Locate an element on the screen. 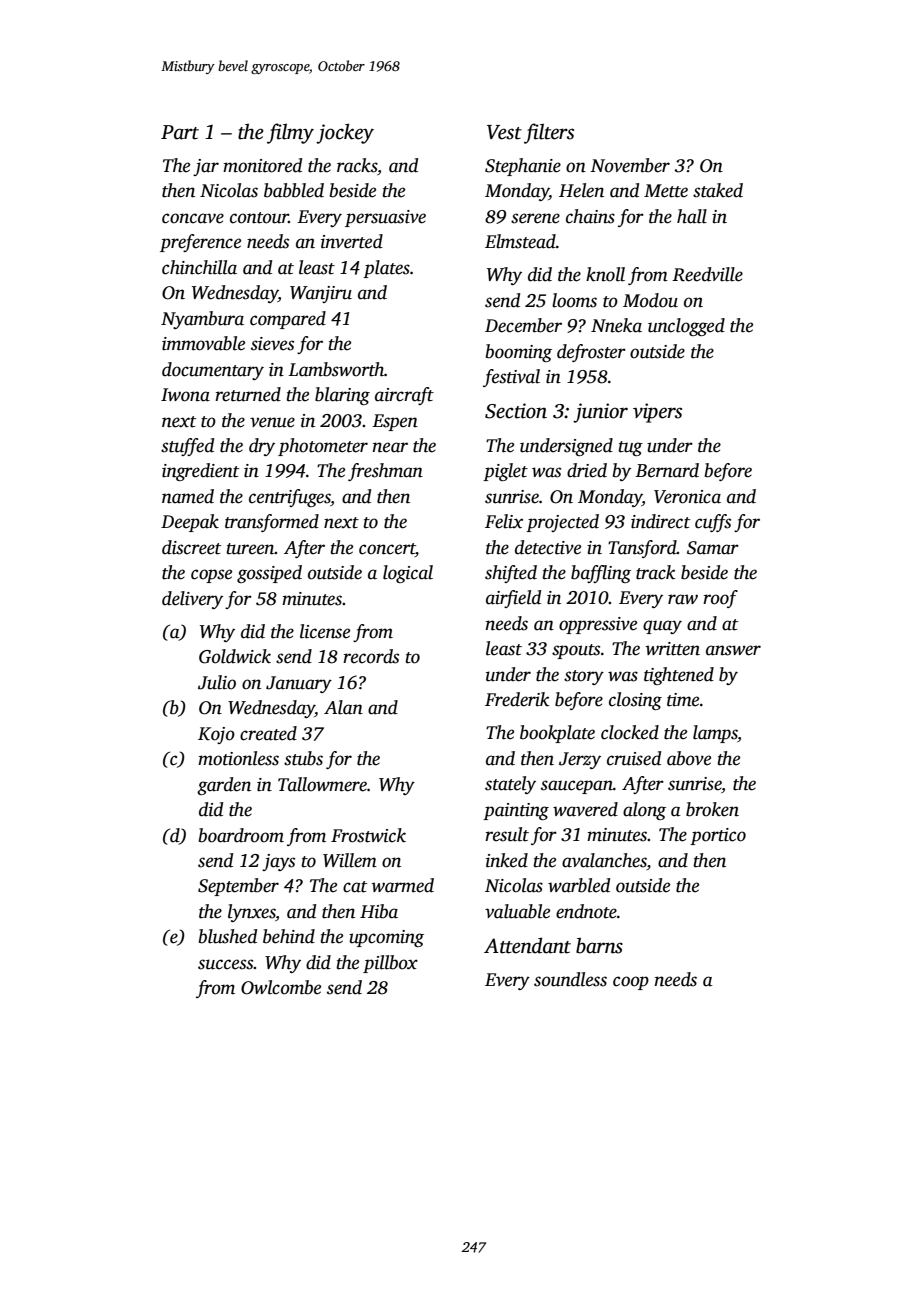 The height and width of the screenshot is (1311, 924). Elmstead is located at coordinates (520, 241).
